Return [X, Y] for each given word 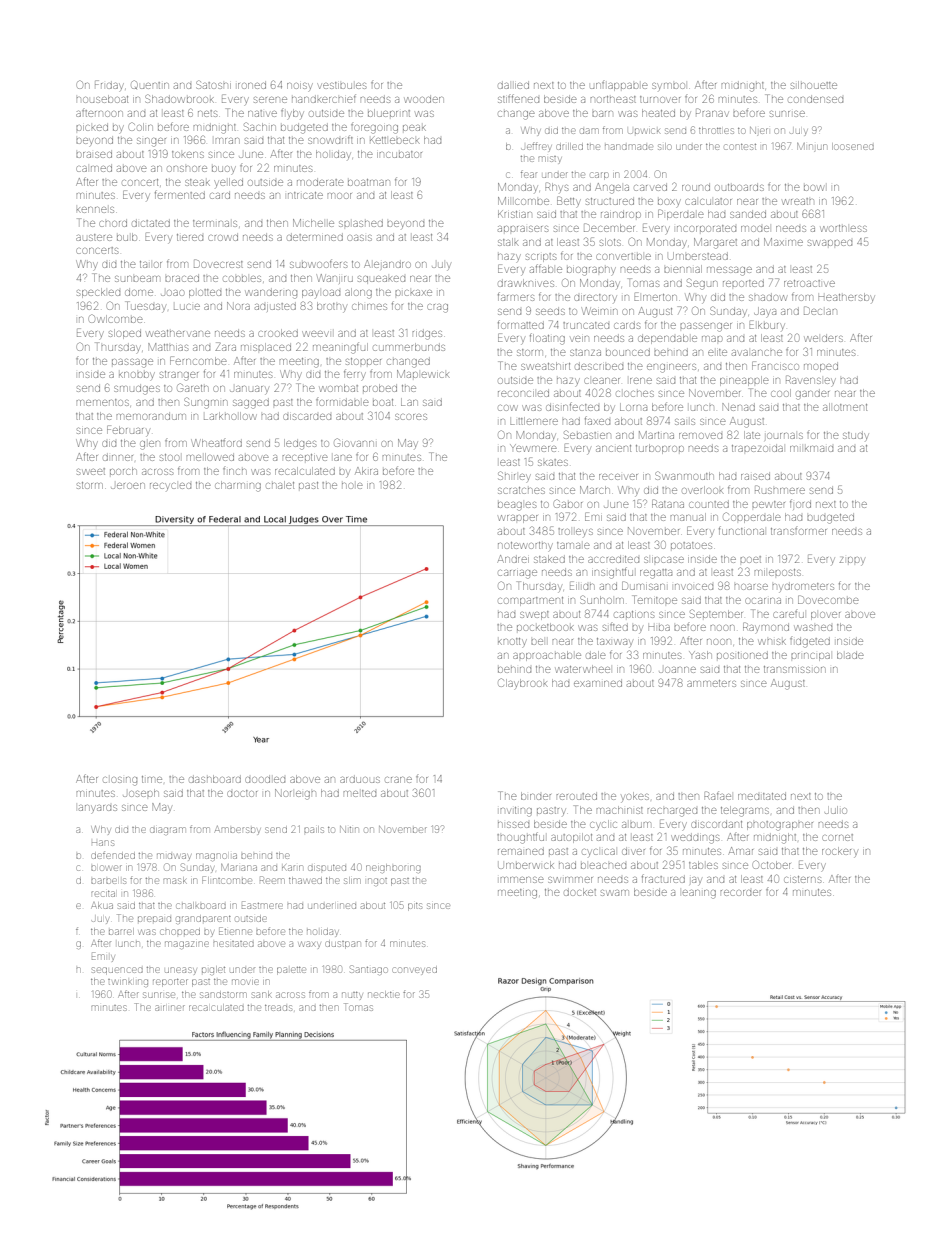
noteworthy [525, 545]
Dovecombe [828, 600]
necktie [384, 994]
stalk [508, 242]
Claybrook [523, 682]
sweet [91, 471]
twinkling [128, 983]
